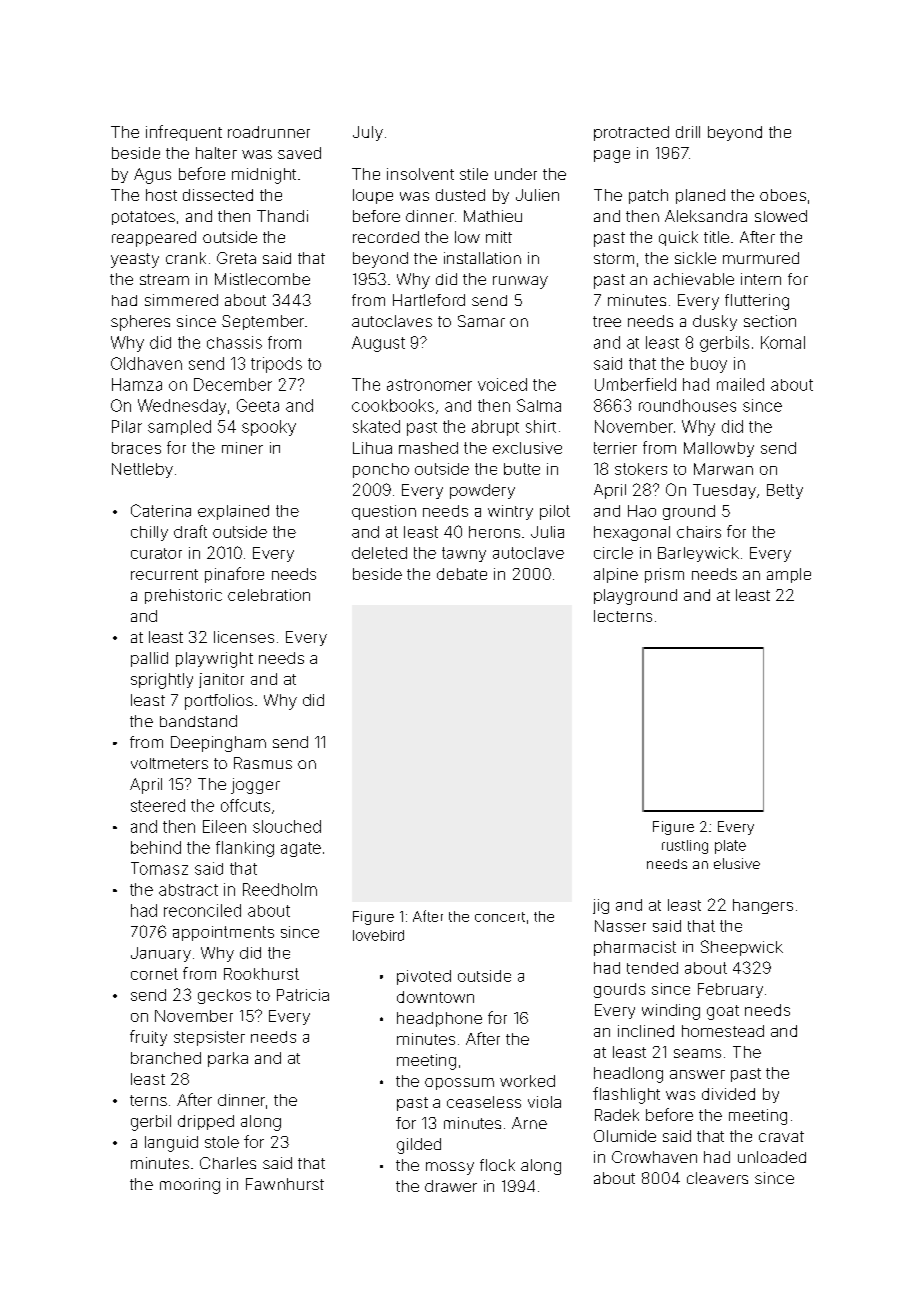 This screenshot has height=1308, width=924. Describe the element at coordinates (234, 342) in the screenshot. I see `chassis` at that location.
